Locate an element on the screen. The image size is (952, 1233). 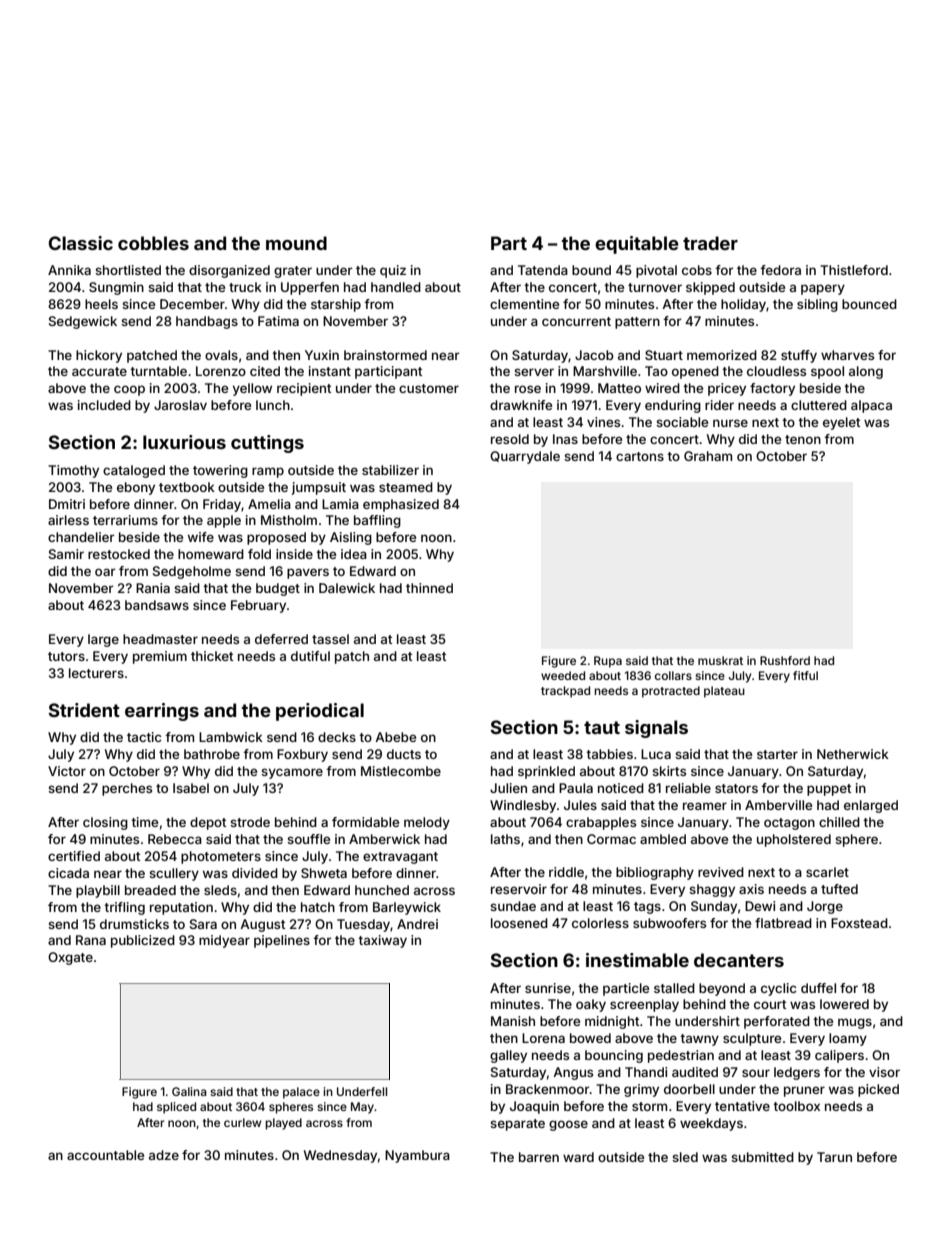
Abebe is located at coordinates (395, 737).
